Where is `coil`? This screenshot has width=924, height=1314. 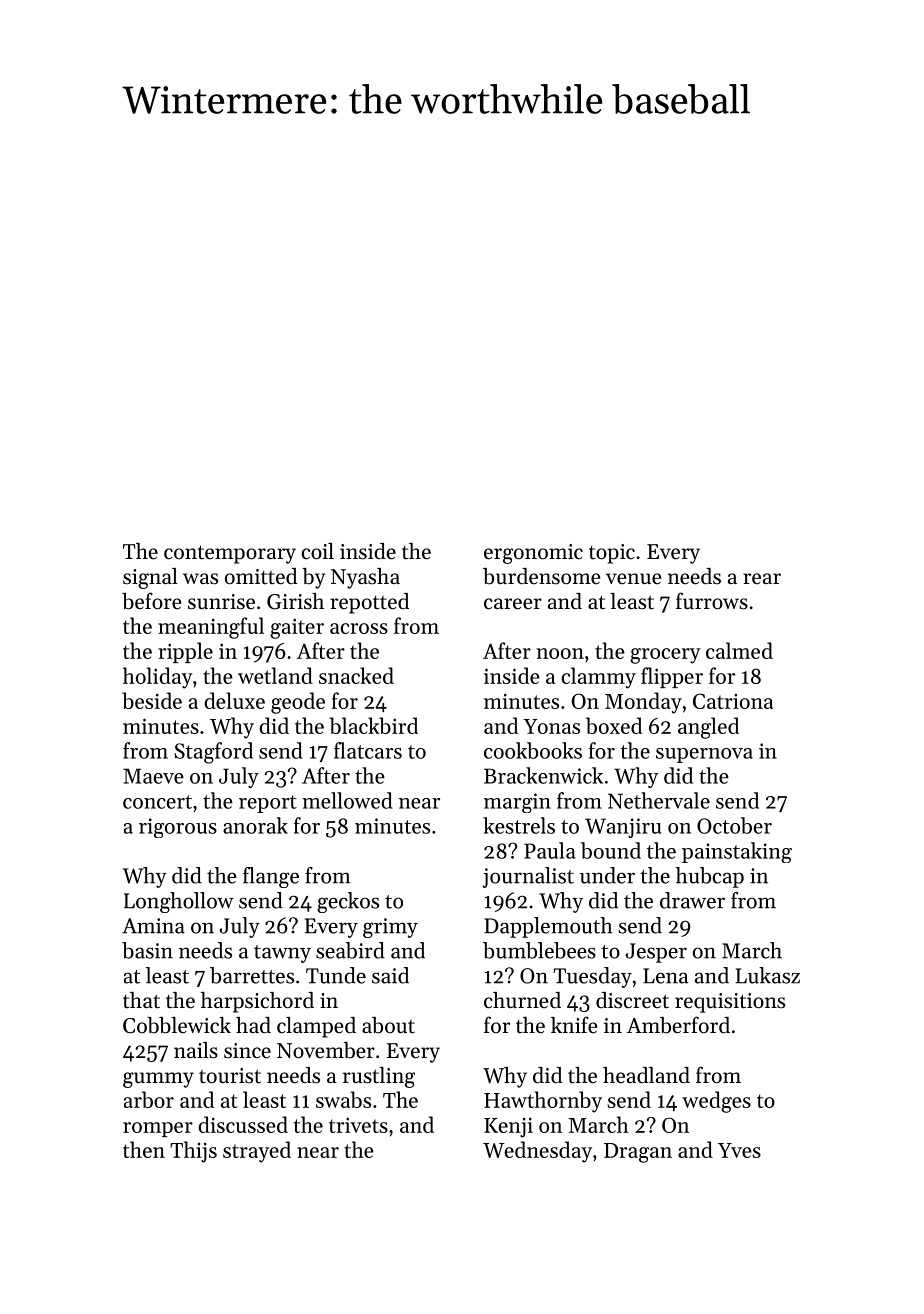
coil is located at coordinates (318, 551).
